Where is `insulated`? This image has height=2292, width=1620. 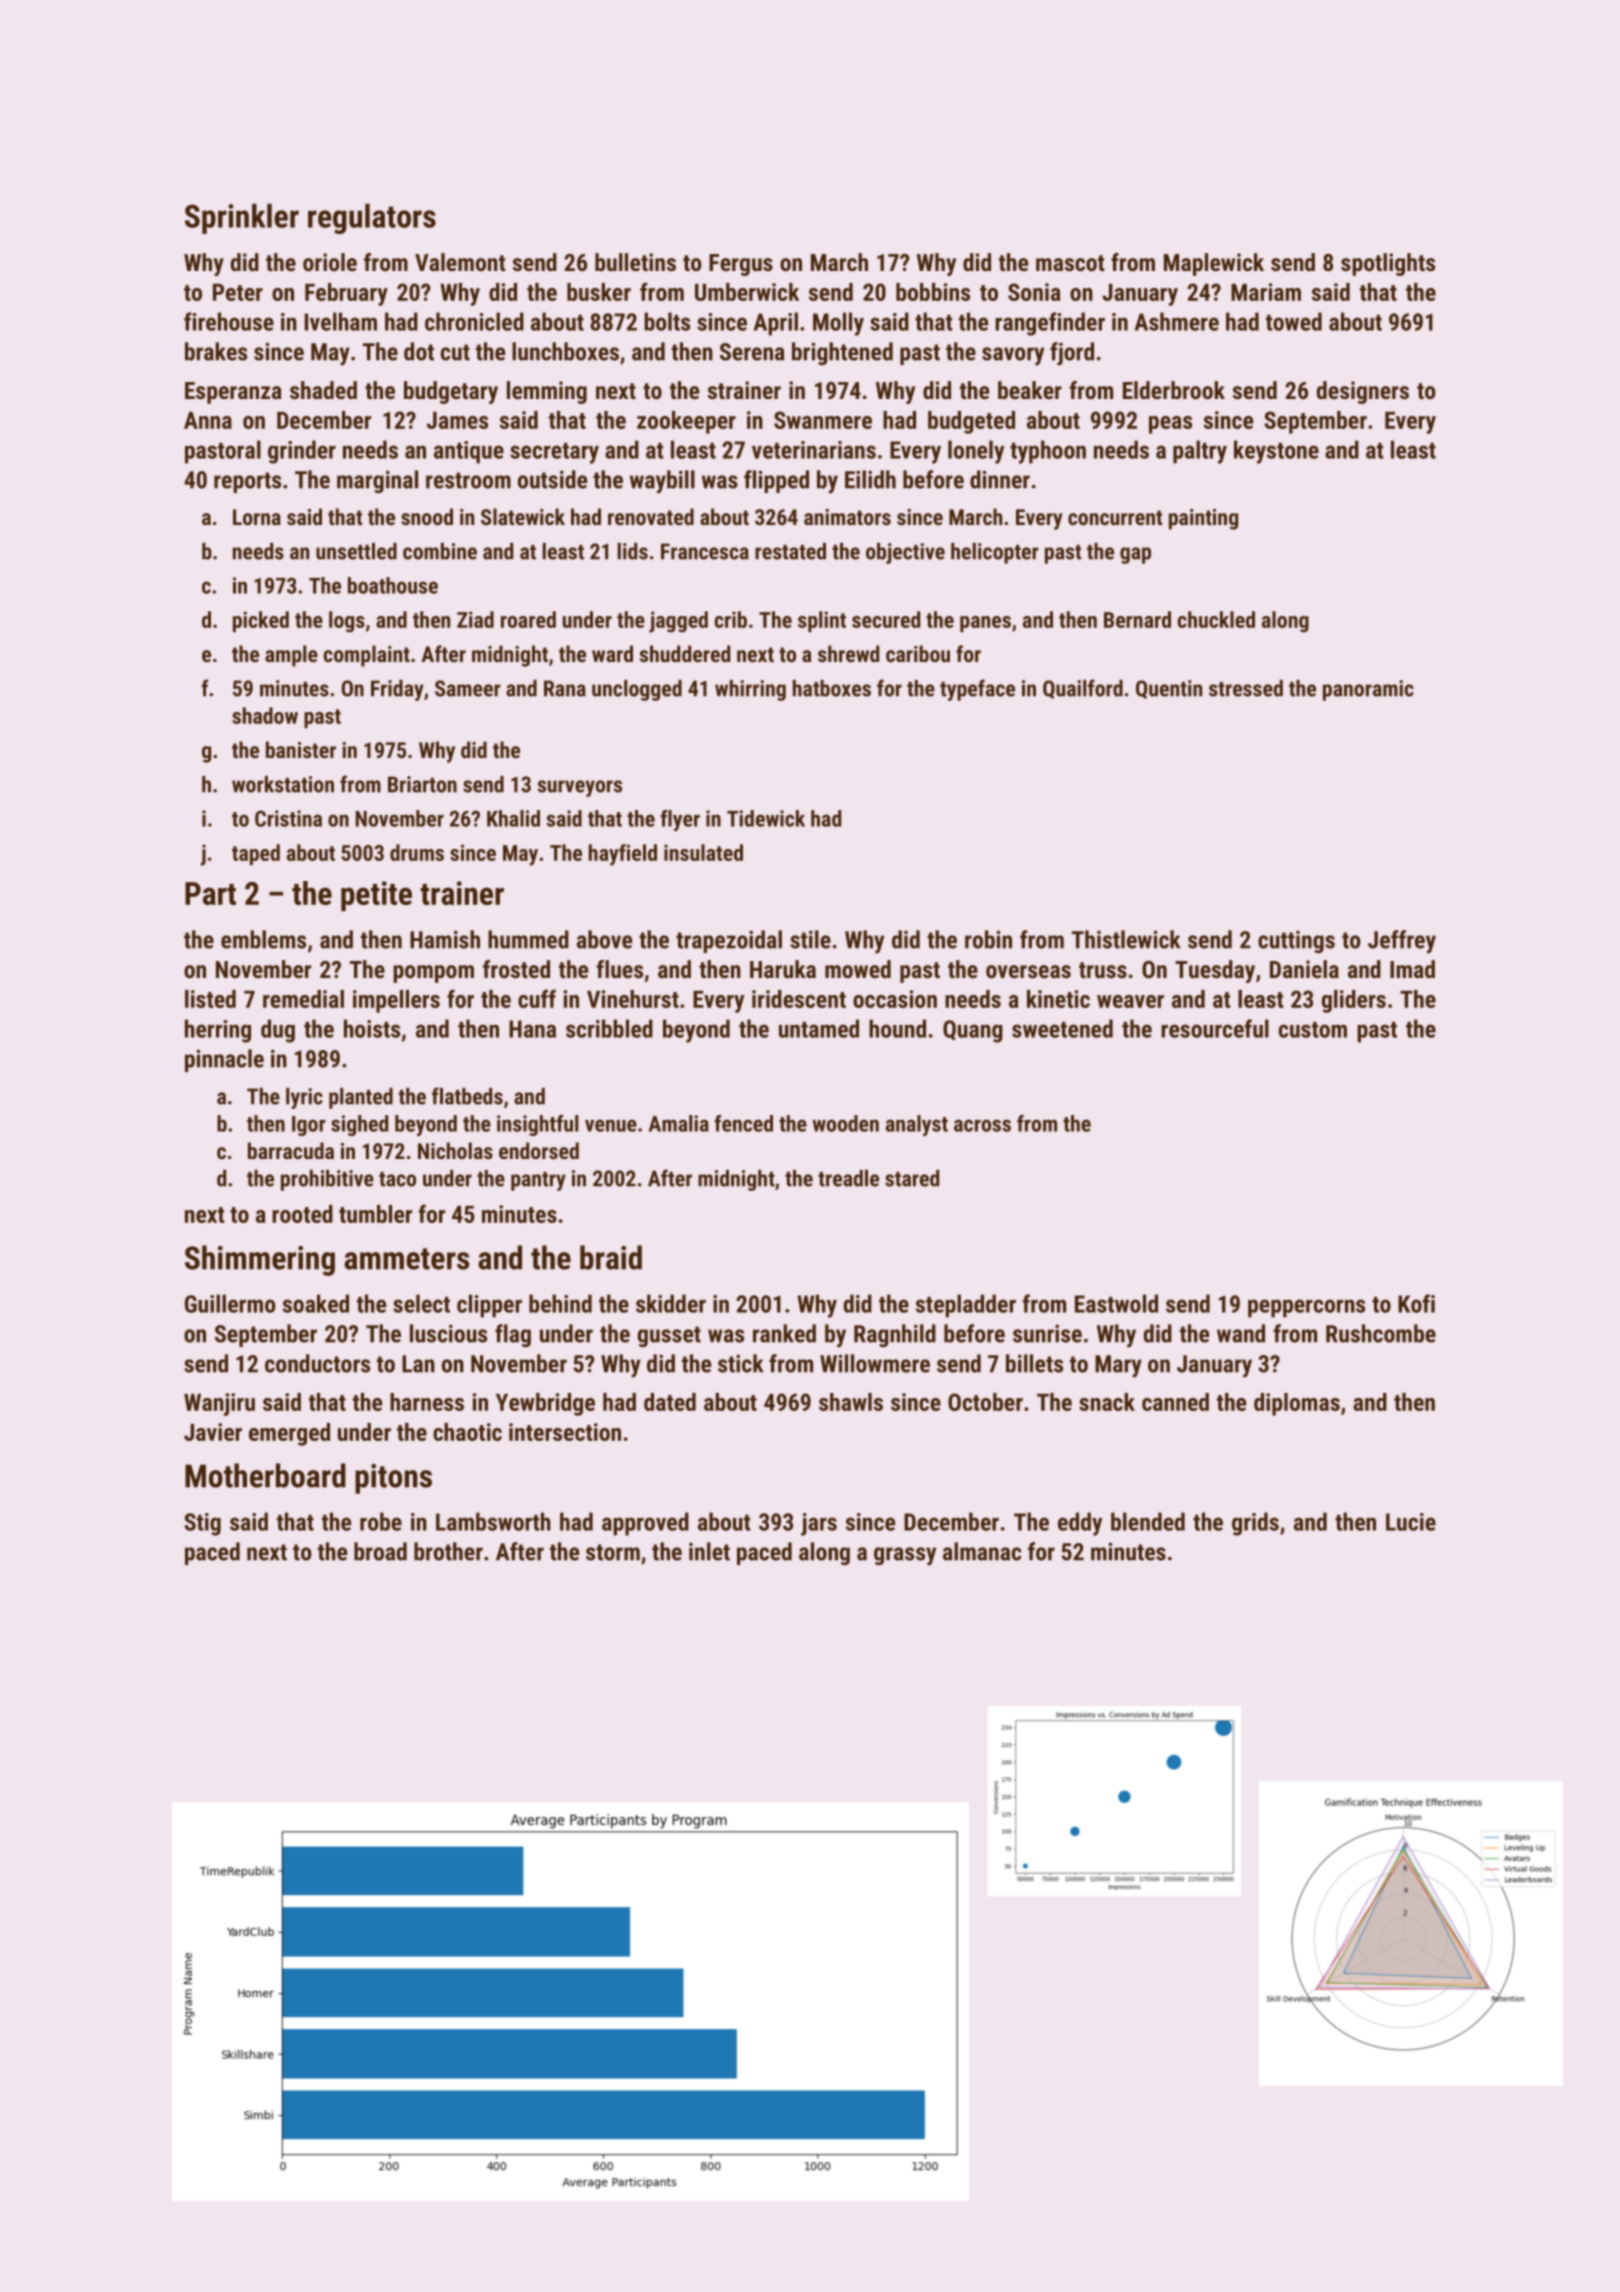 insulated is located at coordinates (703, 852).
